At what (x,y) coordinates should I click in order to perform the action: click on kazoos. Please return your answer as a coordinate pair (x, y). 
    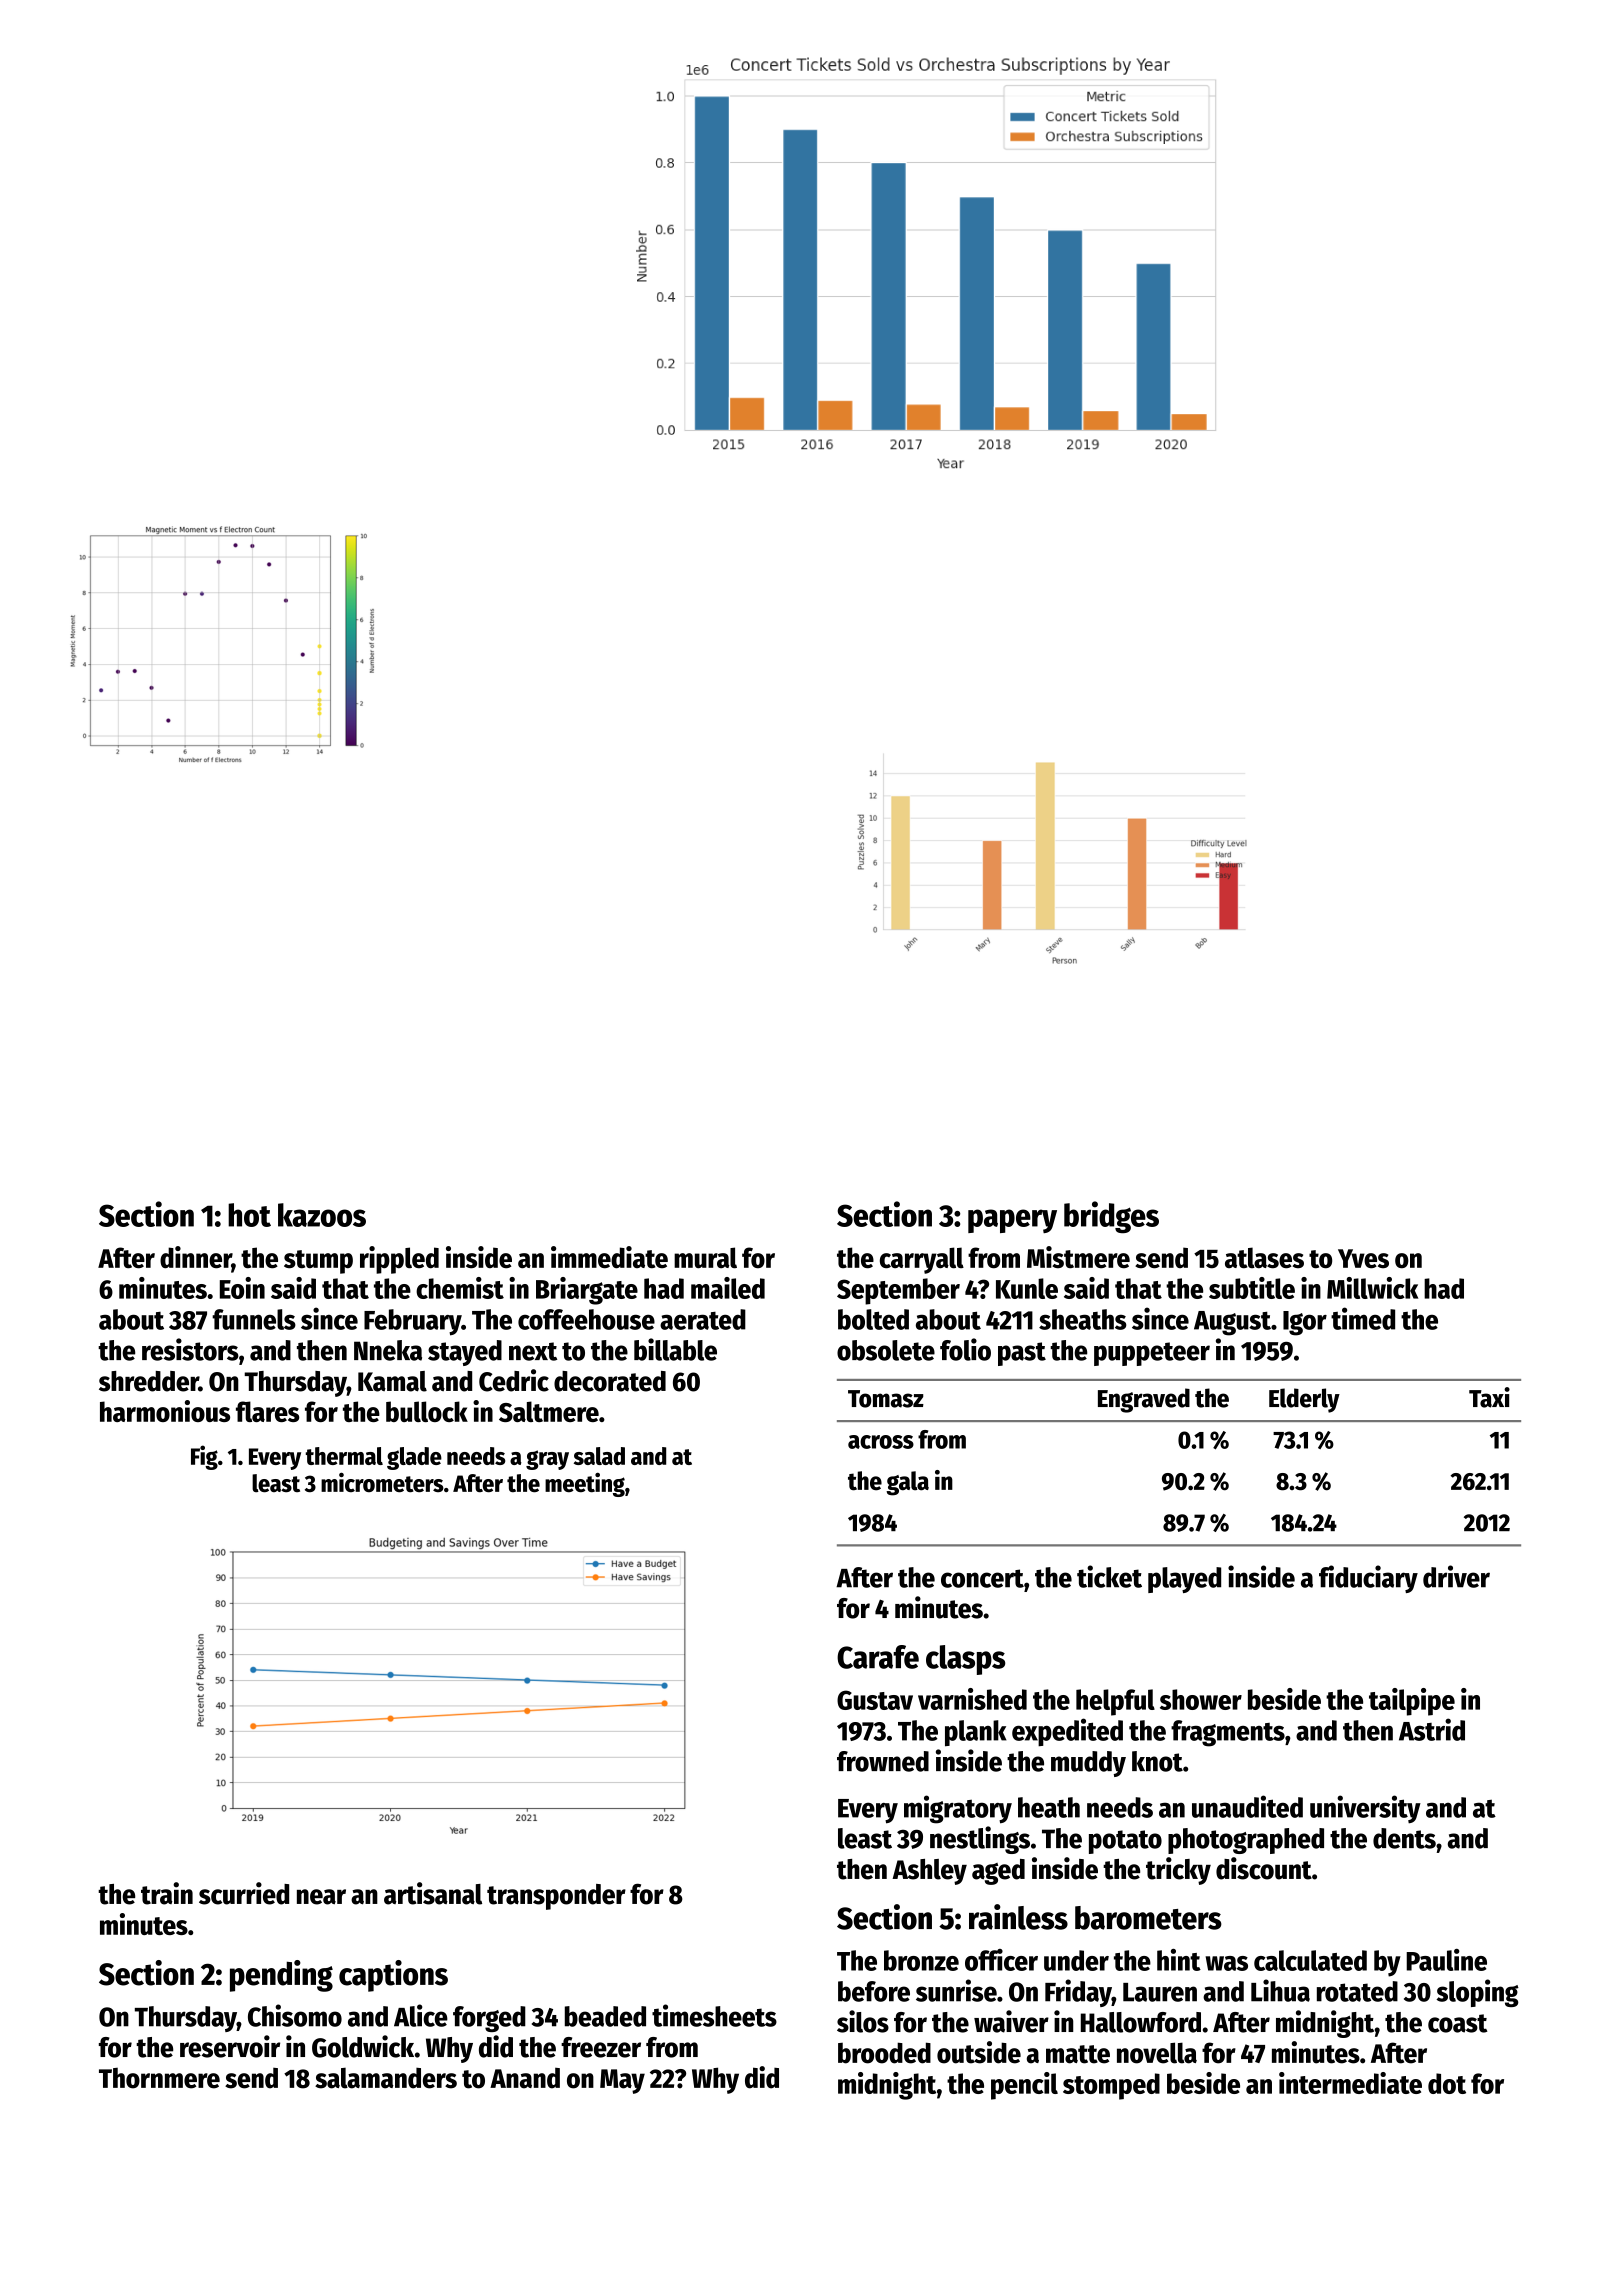
    Looking at the image, I should click on (322, 1215).
